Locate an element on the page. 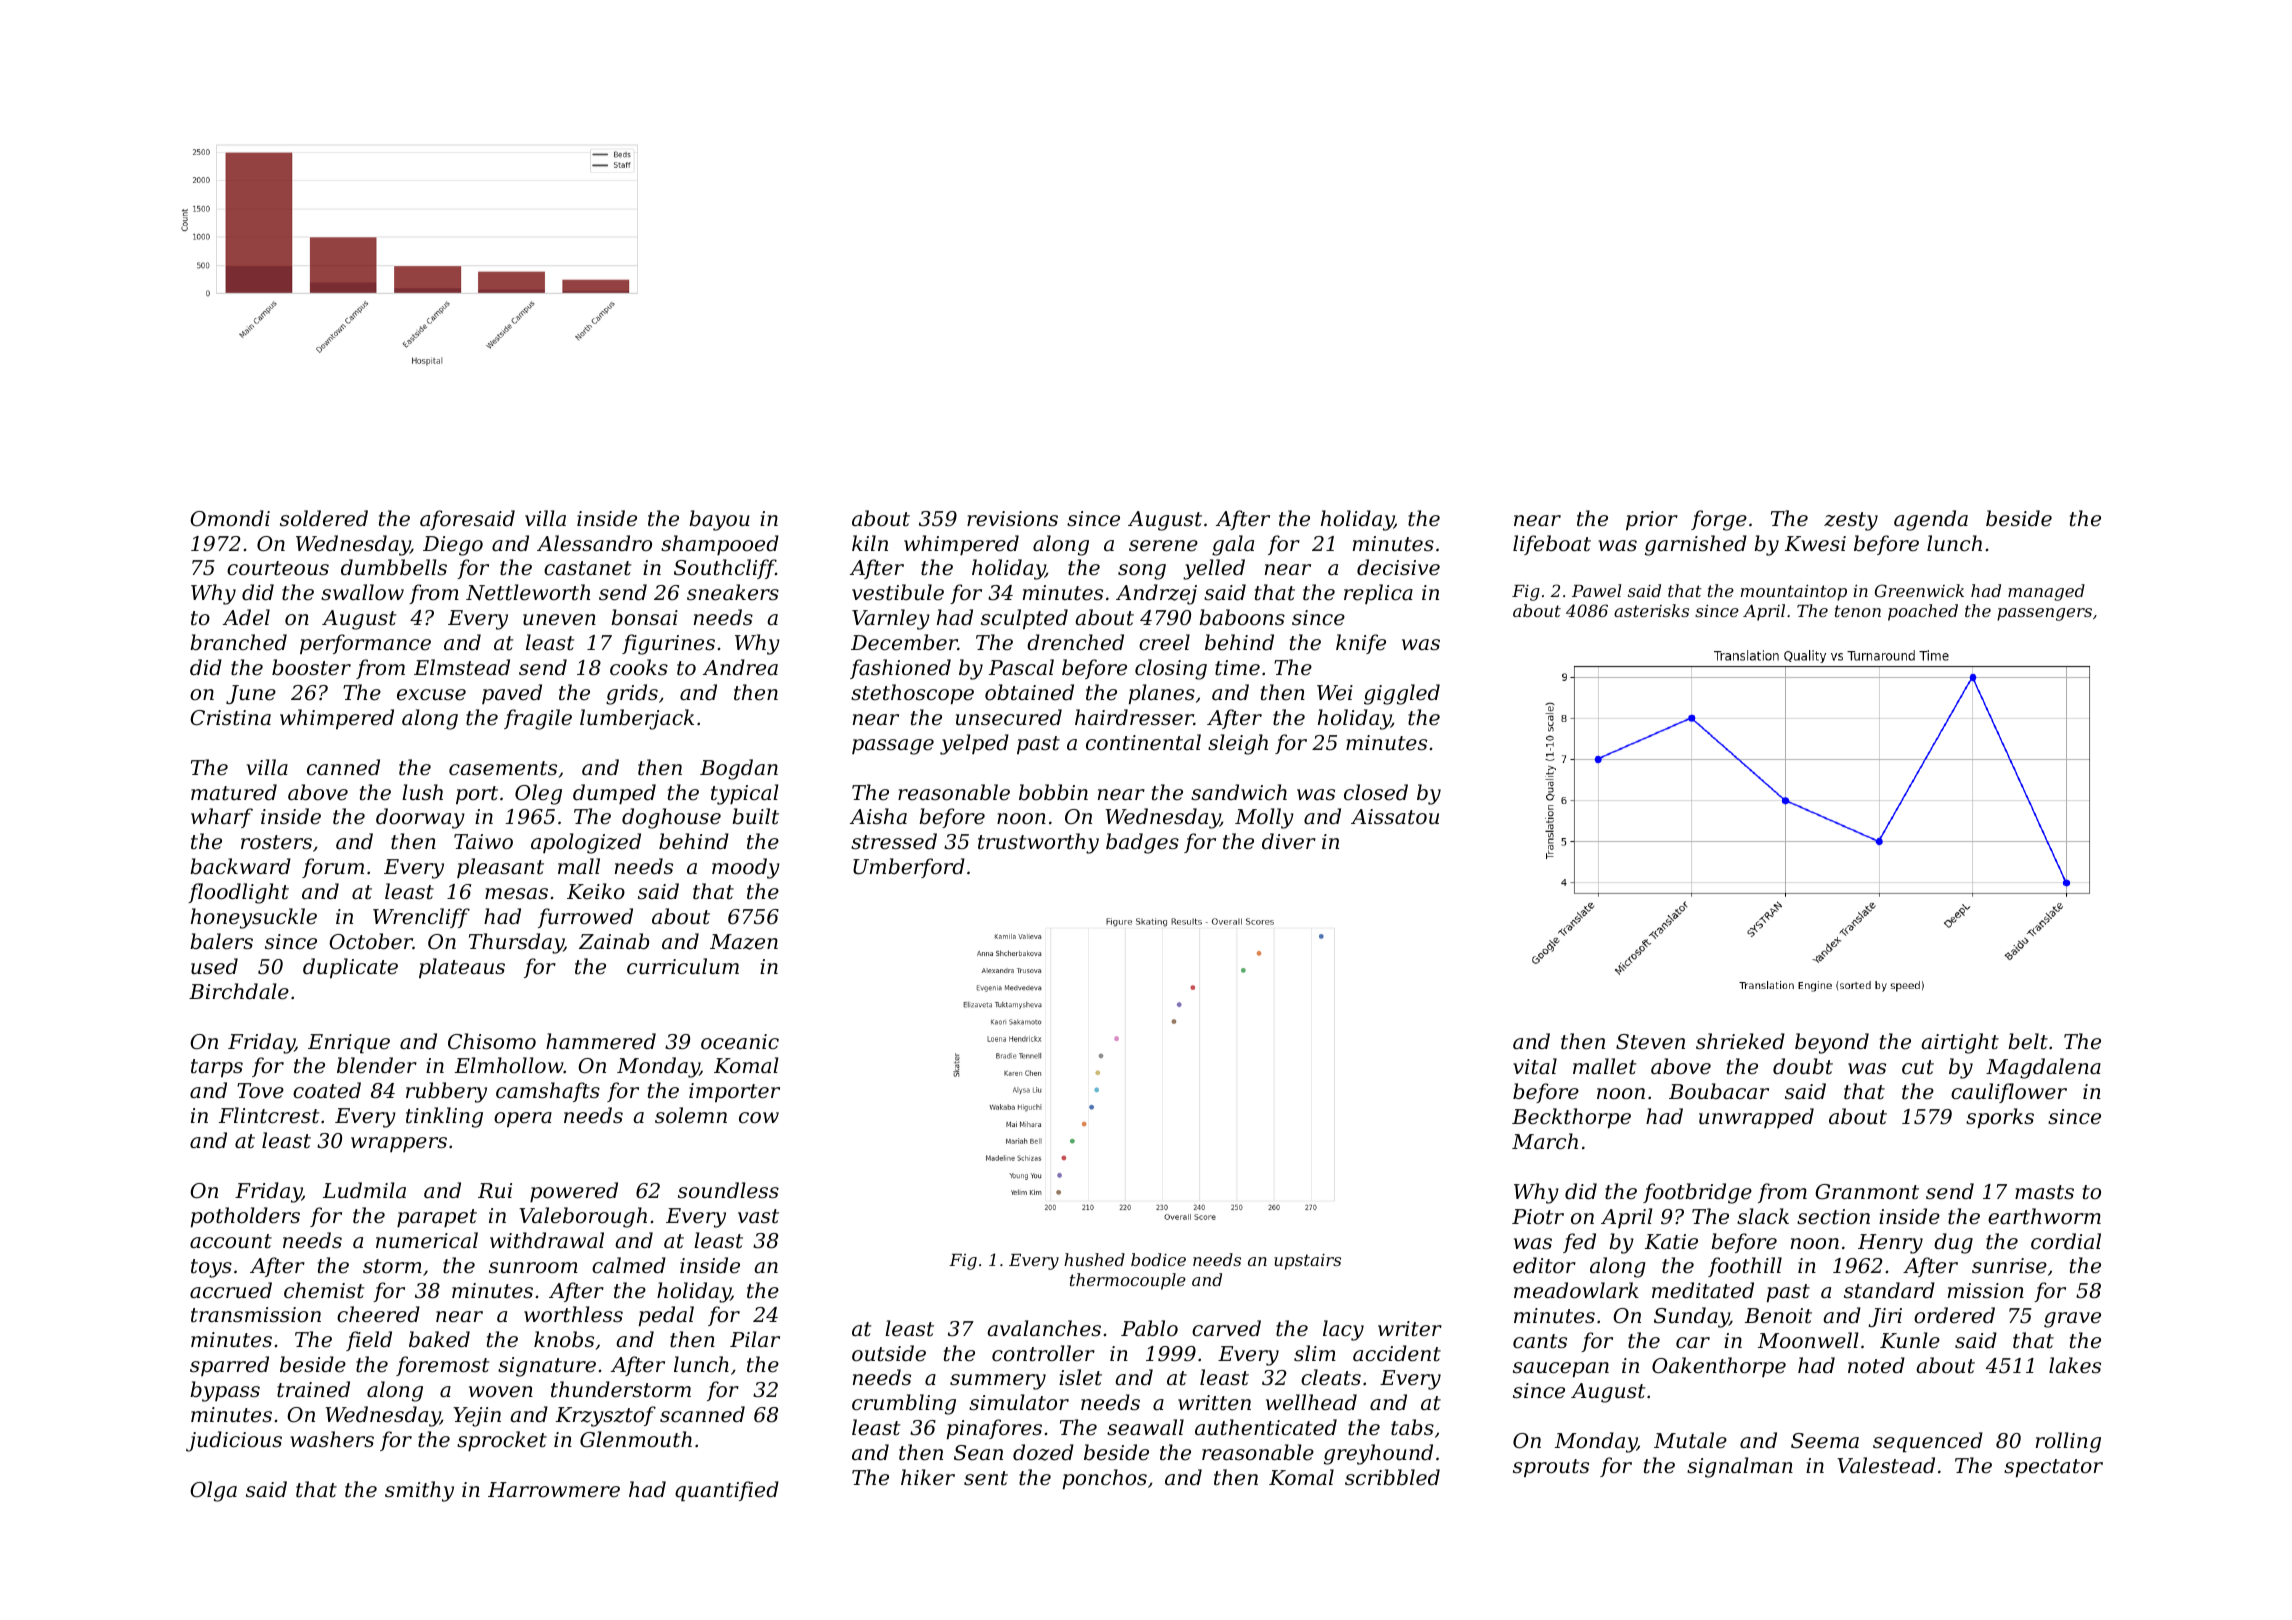  asterisks is located at coordinates (1651, 610).
